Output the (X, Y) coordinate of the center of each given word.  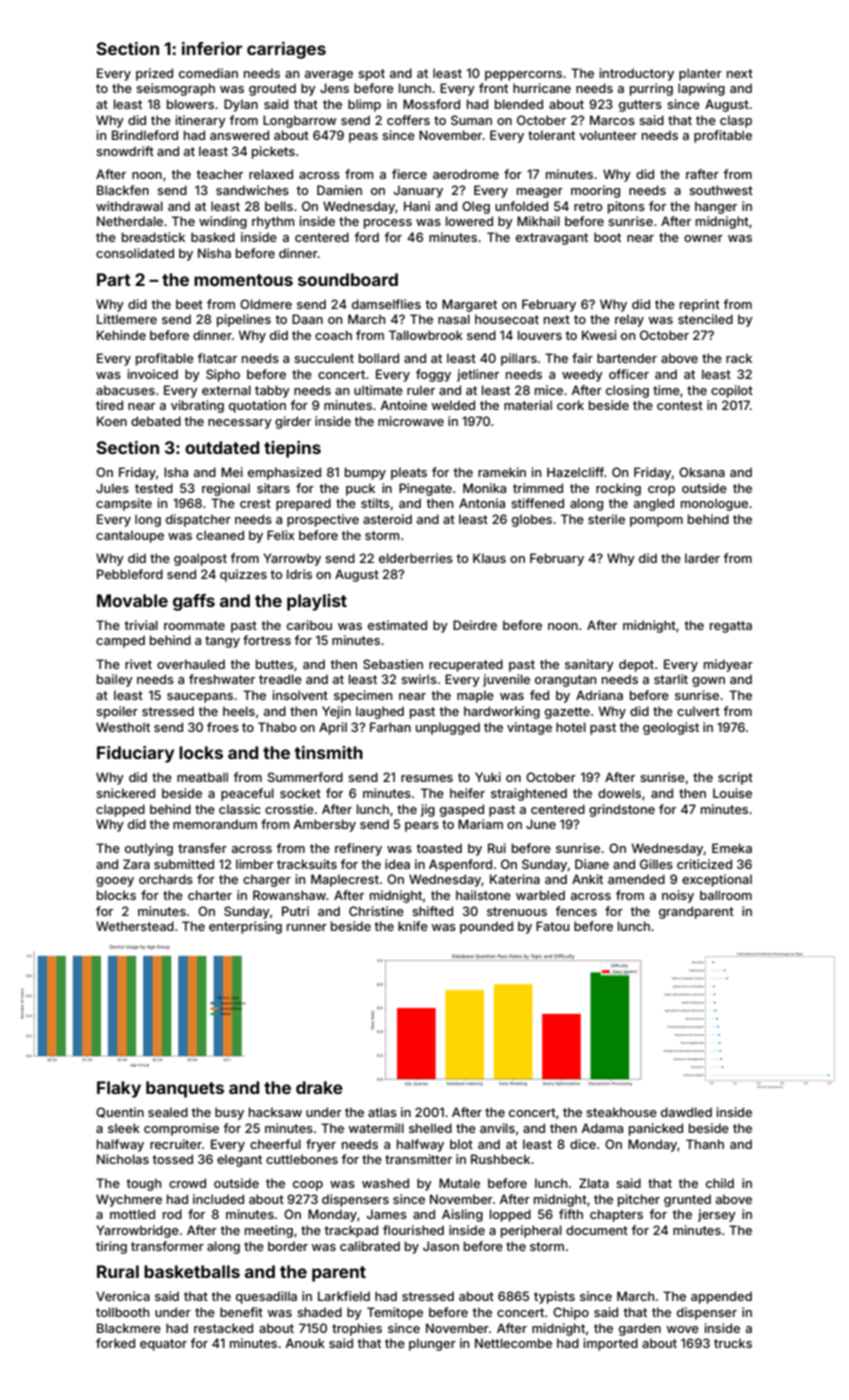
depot (636, 665)
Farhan (390, 727)
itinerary (201, 121)
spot (371, 75)
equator (163, 1345)
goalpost (200, 559)
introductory (637, 74)
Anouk (305, 1343)
